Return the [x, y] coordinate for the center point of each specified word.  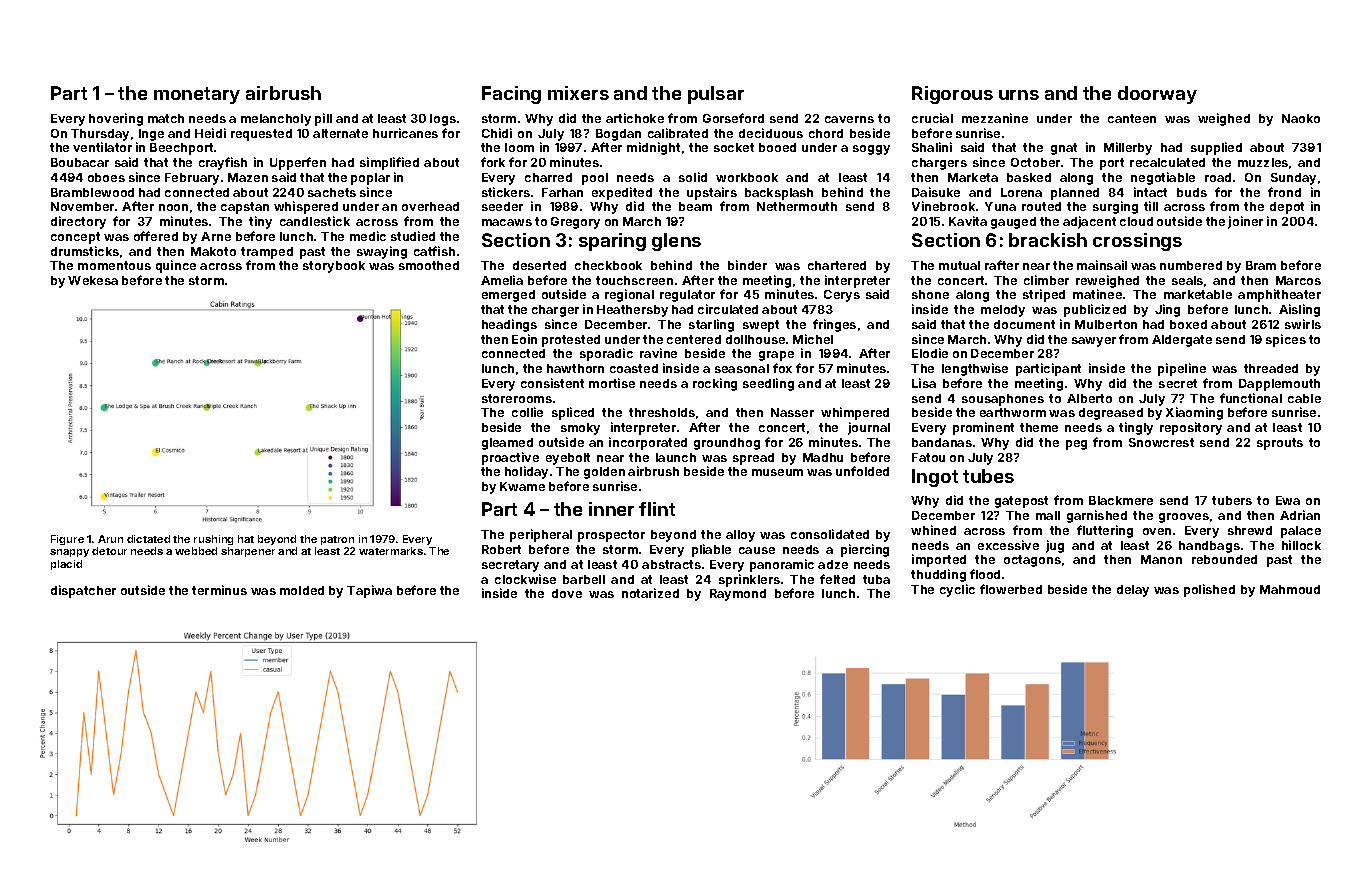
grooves [1184, 518]
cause [757, 550]
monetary [197, 95]
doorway [1157, 95]
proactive [510, 458]
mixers [578, 93]
